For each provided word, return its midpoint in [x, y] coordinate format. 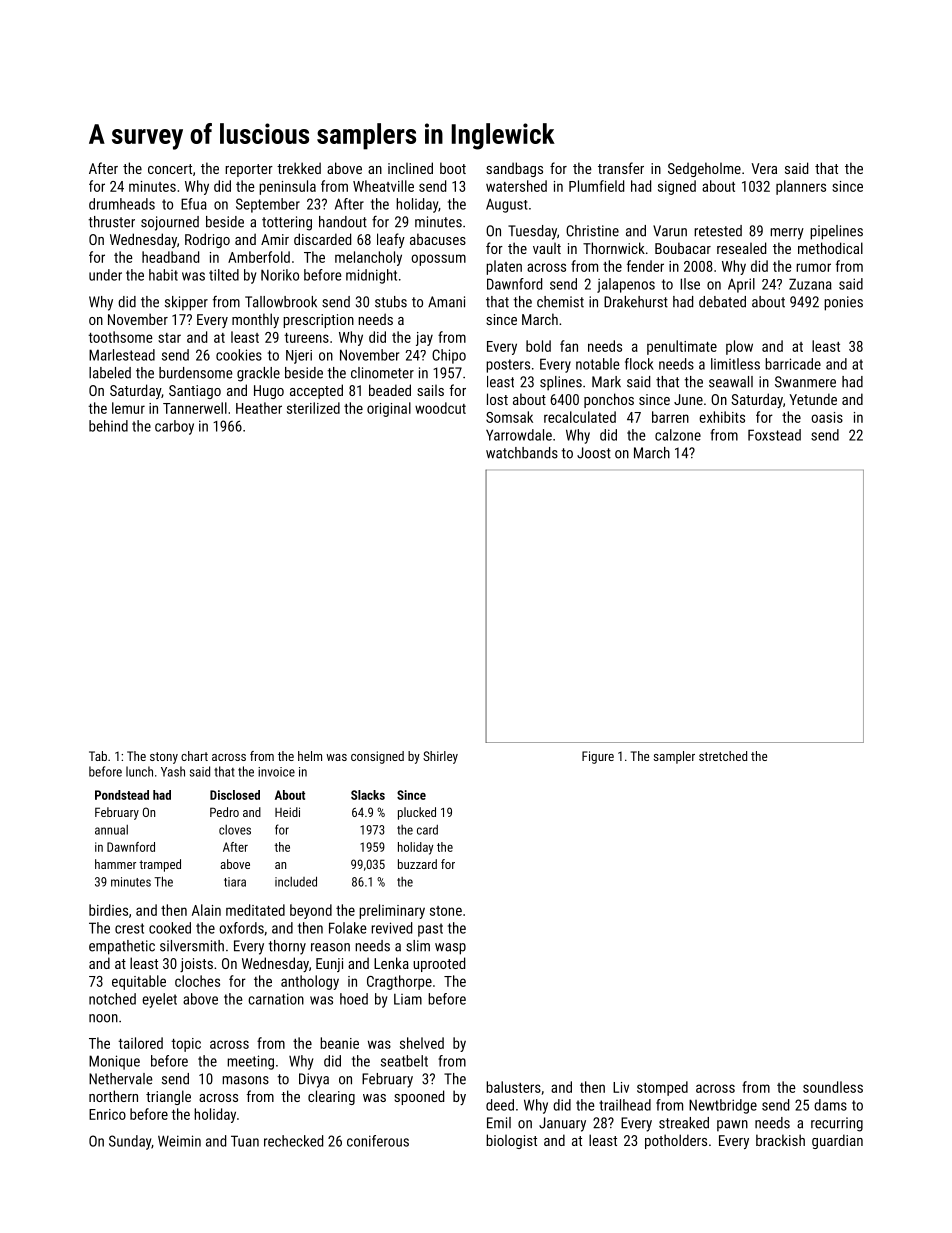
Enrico [107, 1114]
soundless [833, 1087]
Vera [764, 168]
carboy [174, 427]
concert [170, 169]
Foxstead [774, 435]
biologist [511, 1141]
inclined [410, 168]
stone [446, 911]
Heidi [287, 812]
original [389, 409]
